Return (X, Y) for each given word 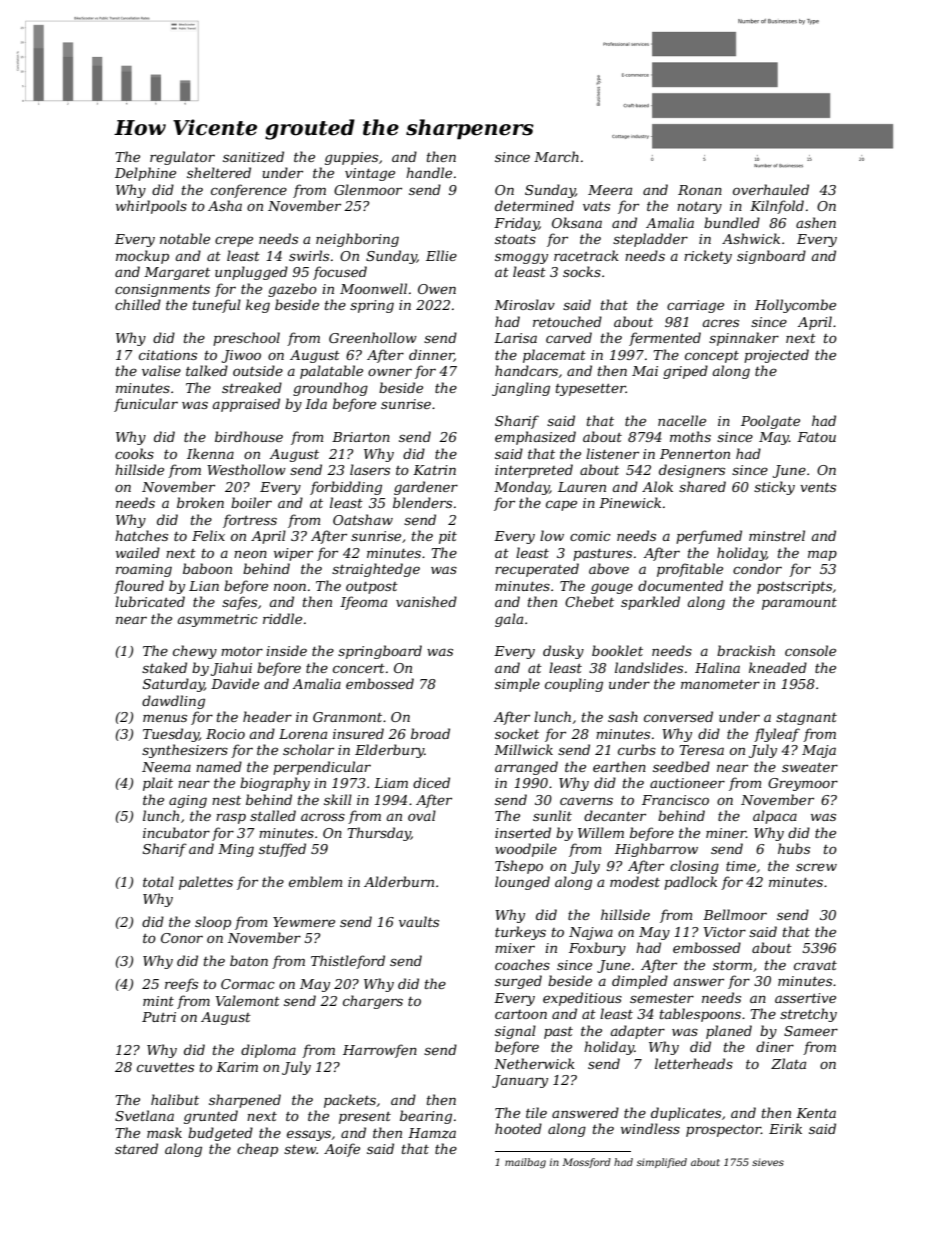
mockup (142, 257)
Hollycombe (795, 306)
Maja (819, 751)
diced (431, 782)
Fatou (816, 437)
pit (448, 537)
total (158, 881)
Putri (159, 1017)
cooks (134, 453)
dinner (431, 355)
